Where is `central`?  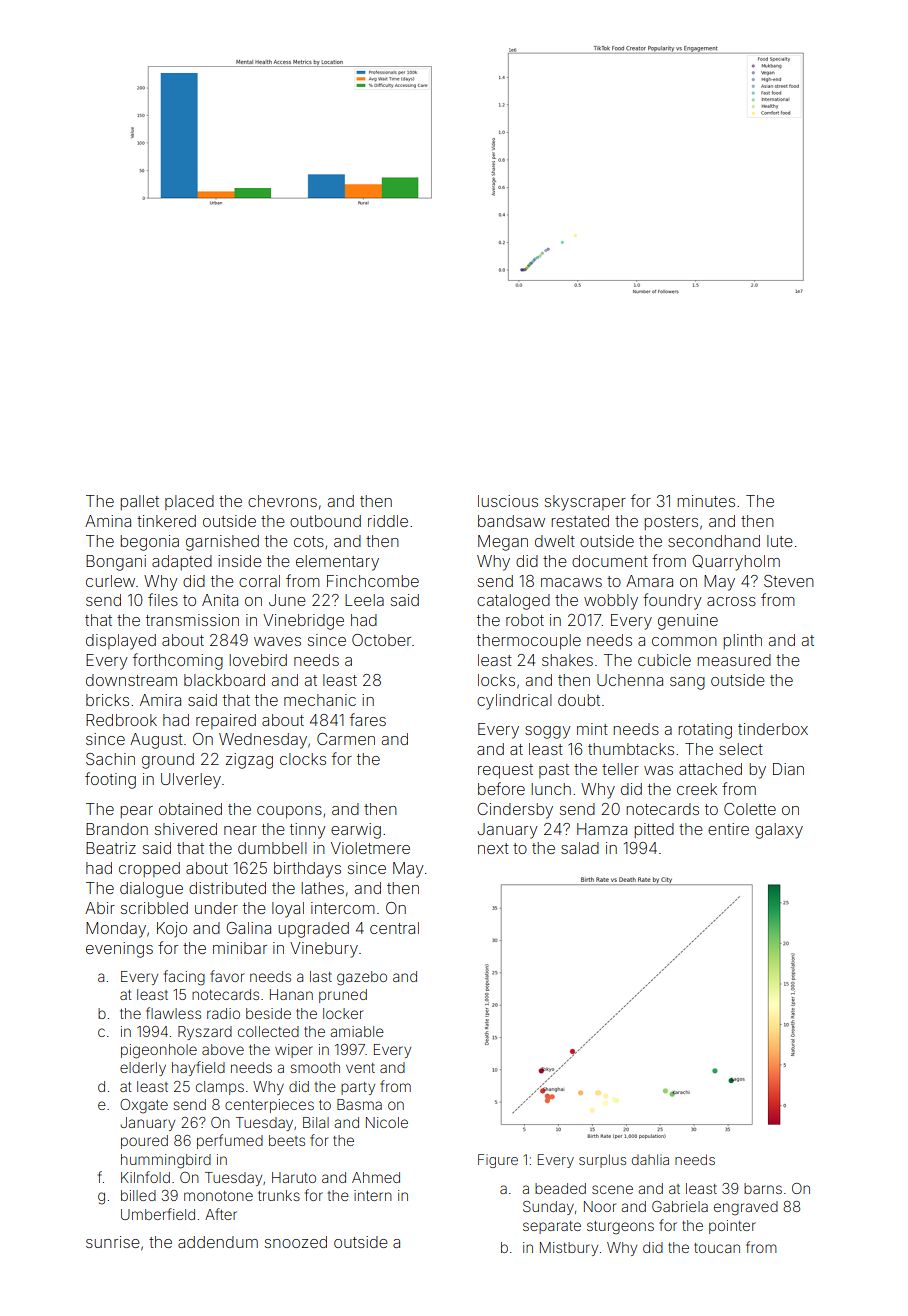
central is located at coordinates (394, 928).
